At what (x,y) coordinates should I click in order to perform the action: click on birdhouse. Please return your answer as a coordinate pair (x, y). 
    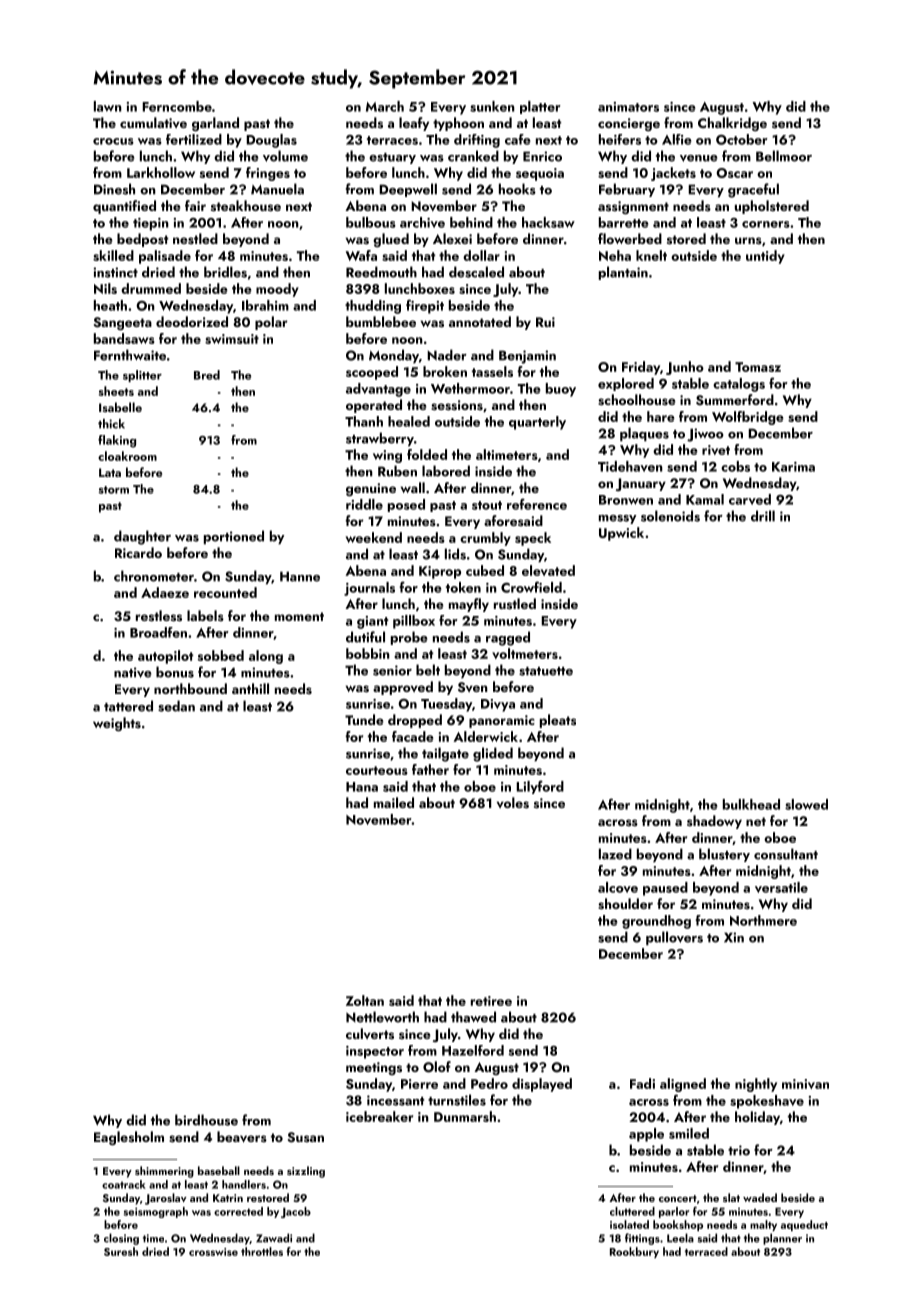
    Looking at the image, I should click on (206, 1120).
